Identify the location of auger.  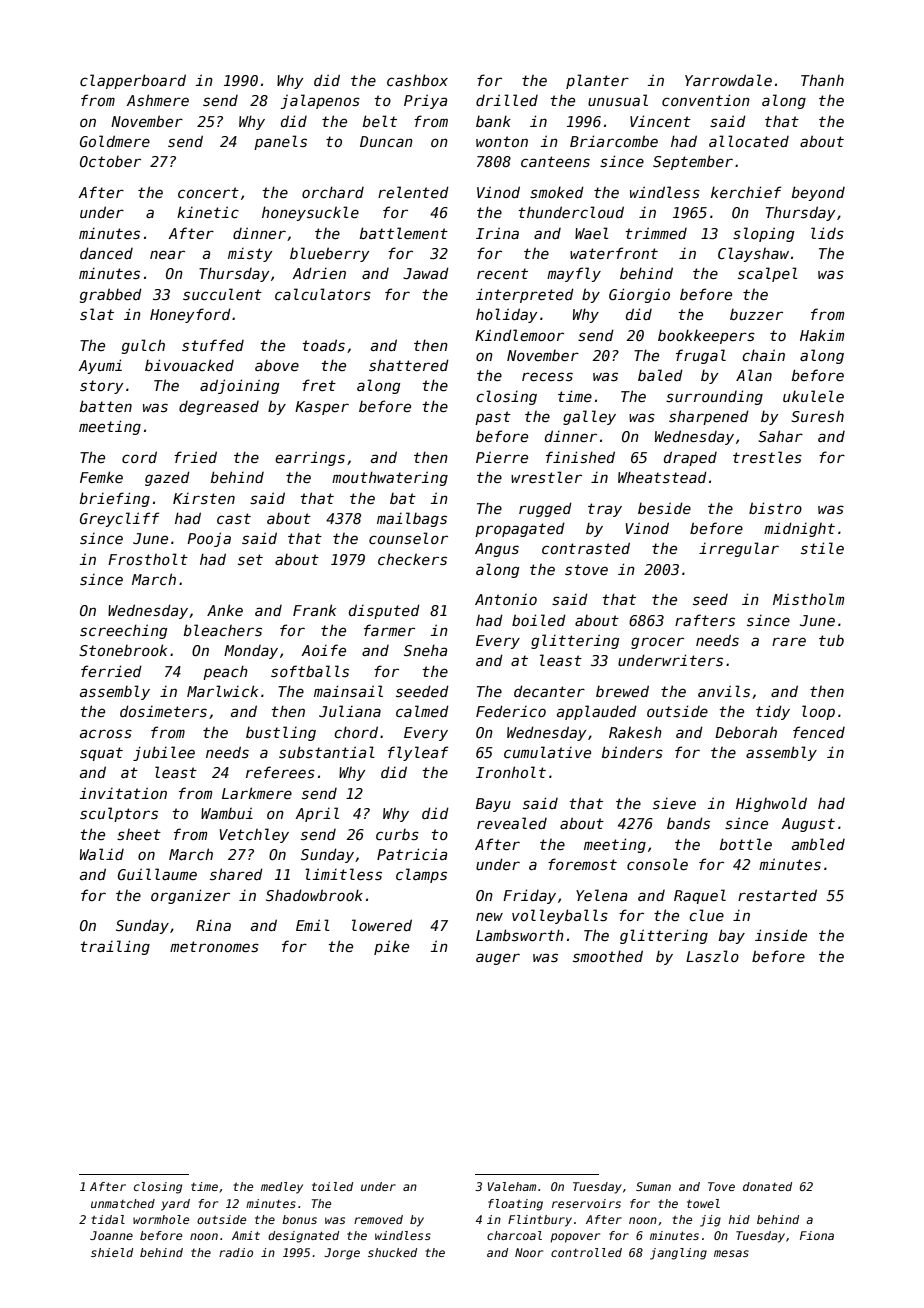
(498, 959).
